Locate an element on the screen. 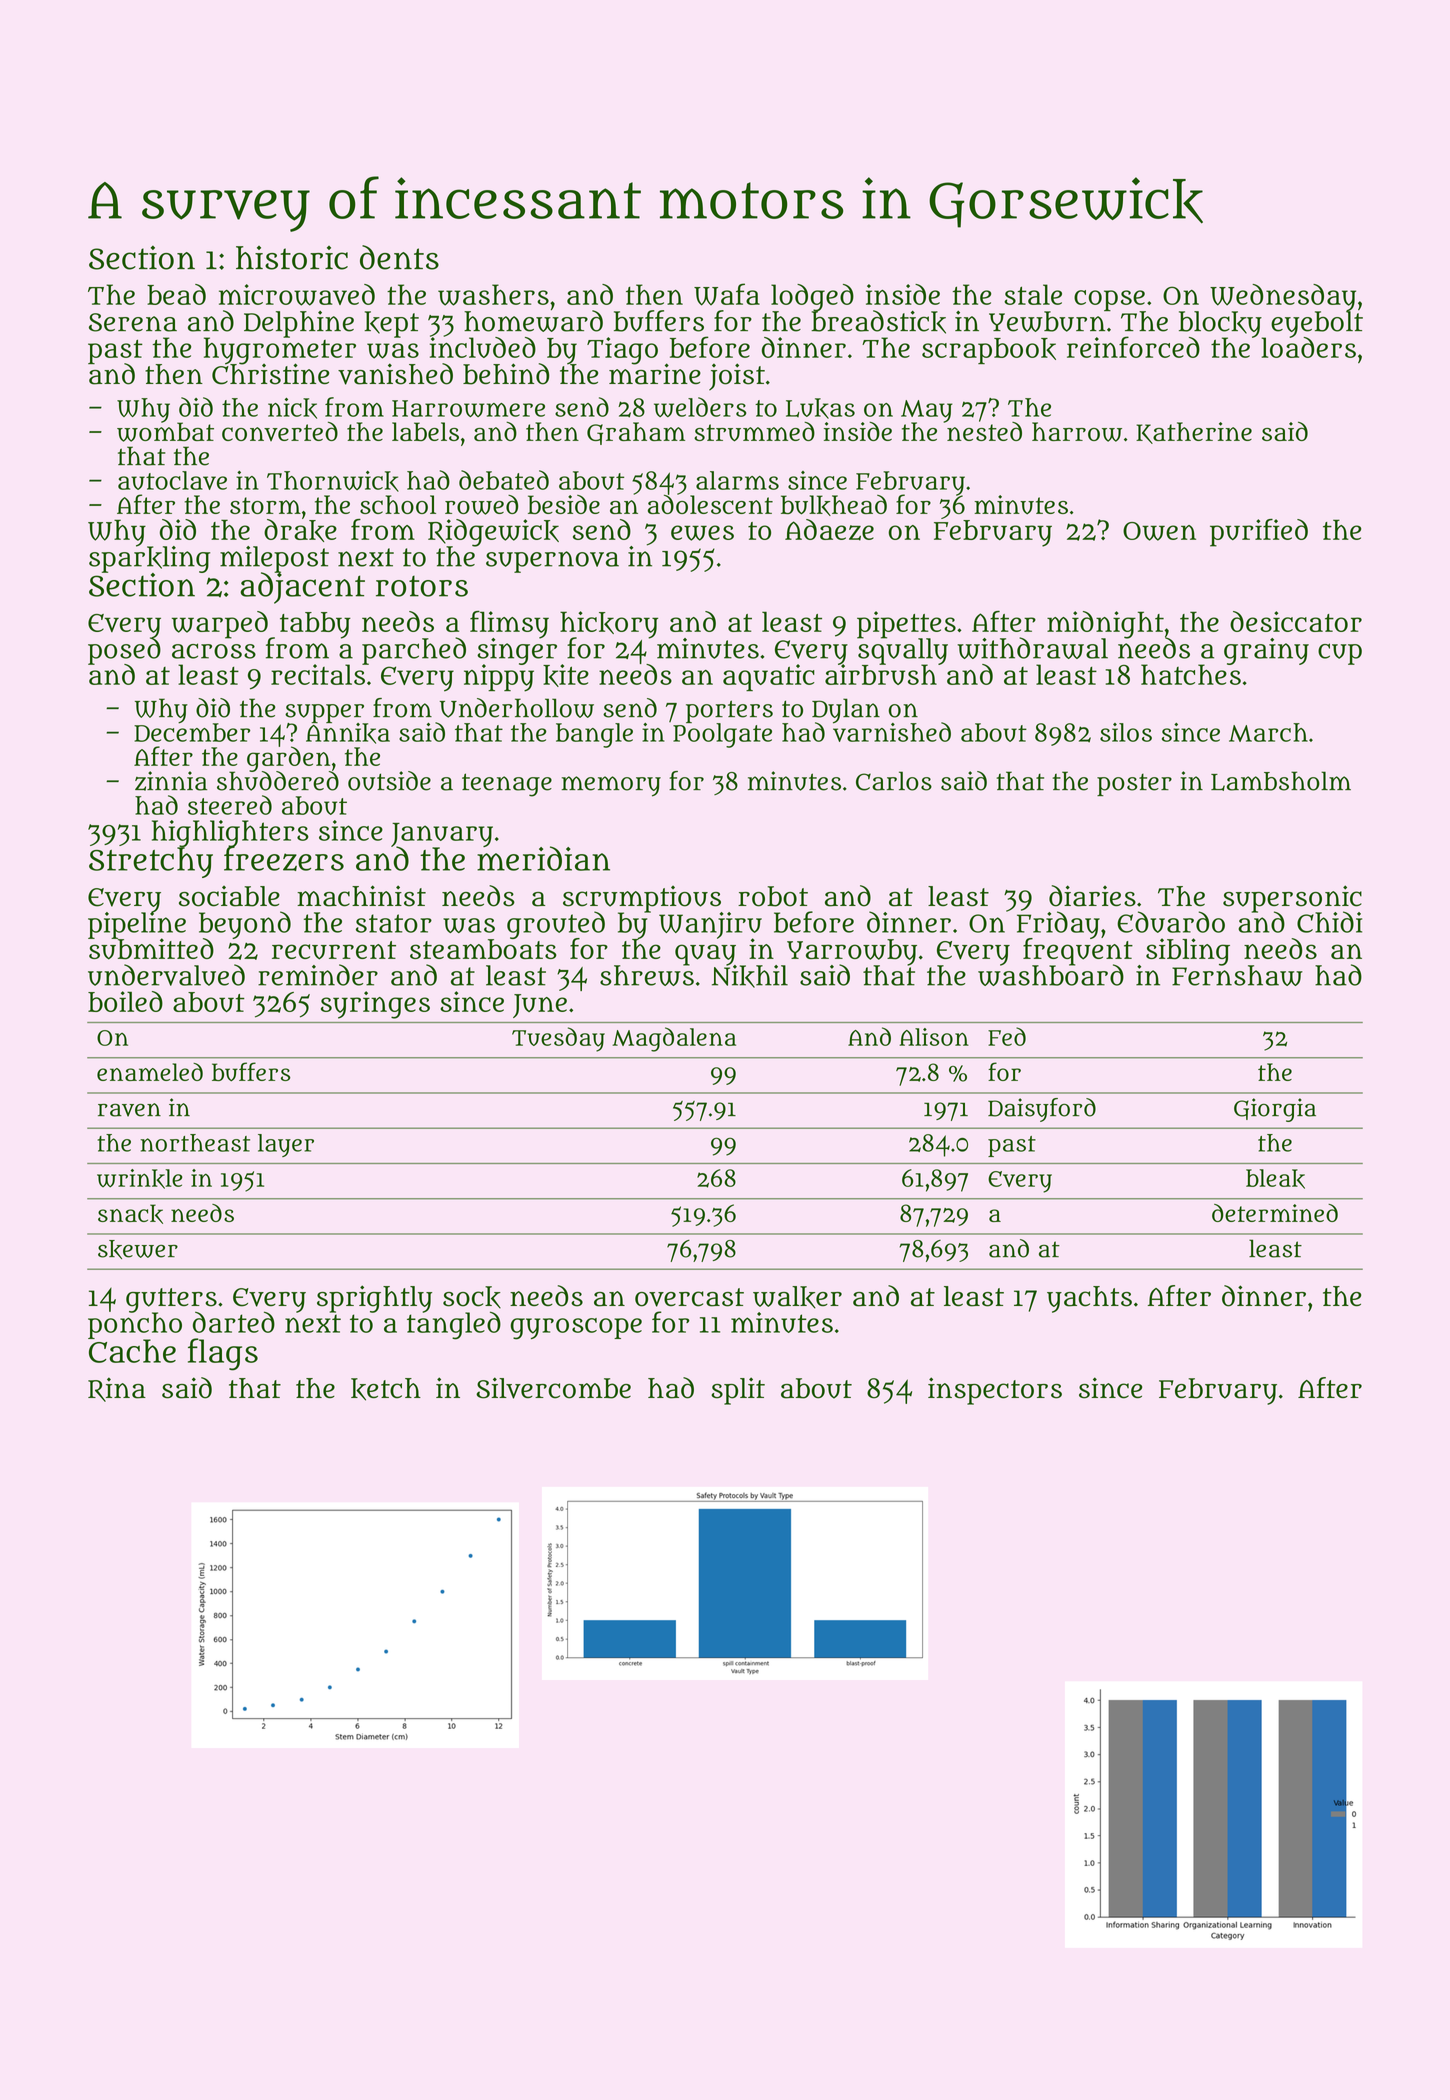  Christine is located at coordinates (270, 374).
